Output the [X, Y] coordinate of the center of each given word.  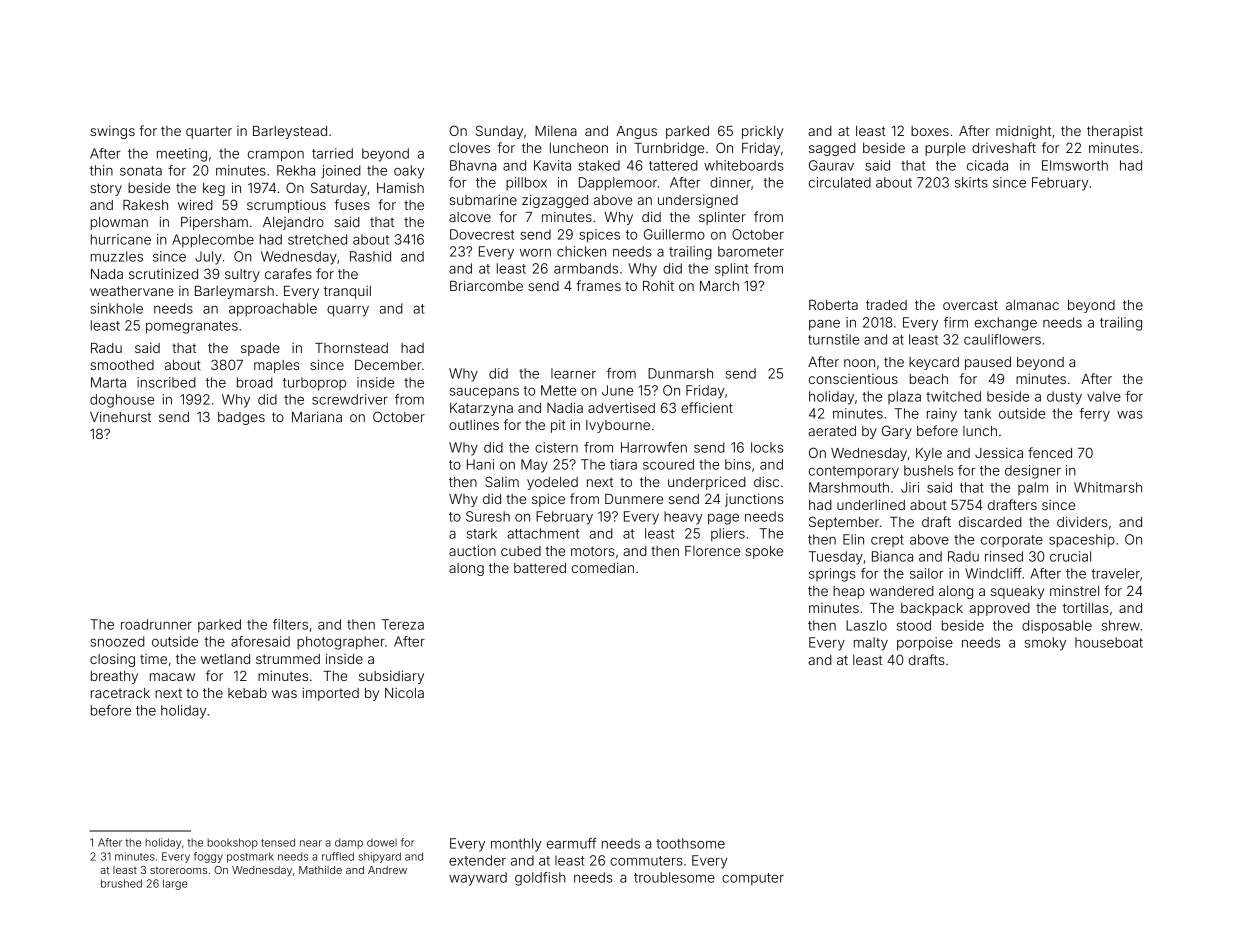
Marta [108, 382]
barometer [751, 251]
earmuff [572, 843]
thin [101, 170]
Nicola [404, 693]
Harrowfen [654, 447]
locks [767, 447]
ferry [1094, 415]
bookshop [232, 843]
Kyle [929, 454]
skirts [971, 182]
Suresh [488, 516]
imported [330, 694]
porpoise [925, 644]
